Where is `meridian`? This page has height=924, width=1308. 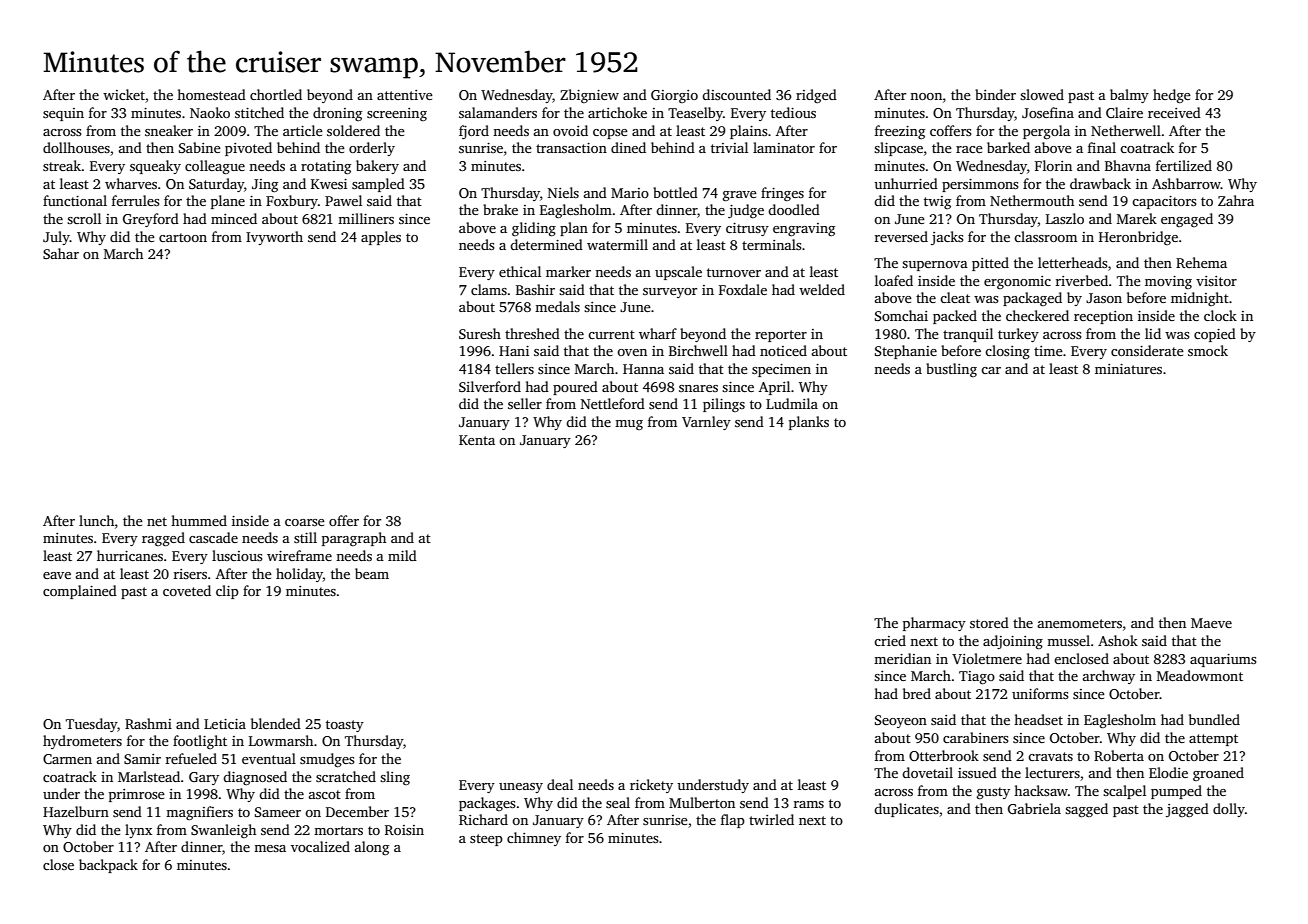 meridian is located at coordinates (902, 658).
